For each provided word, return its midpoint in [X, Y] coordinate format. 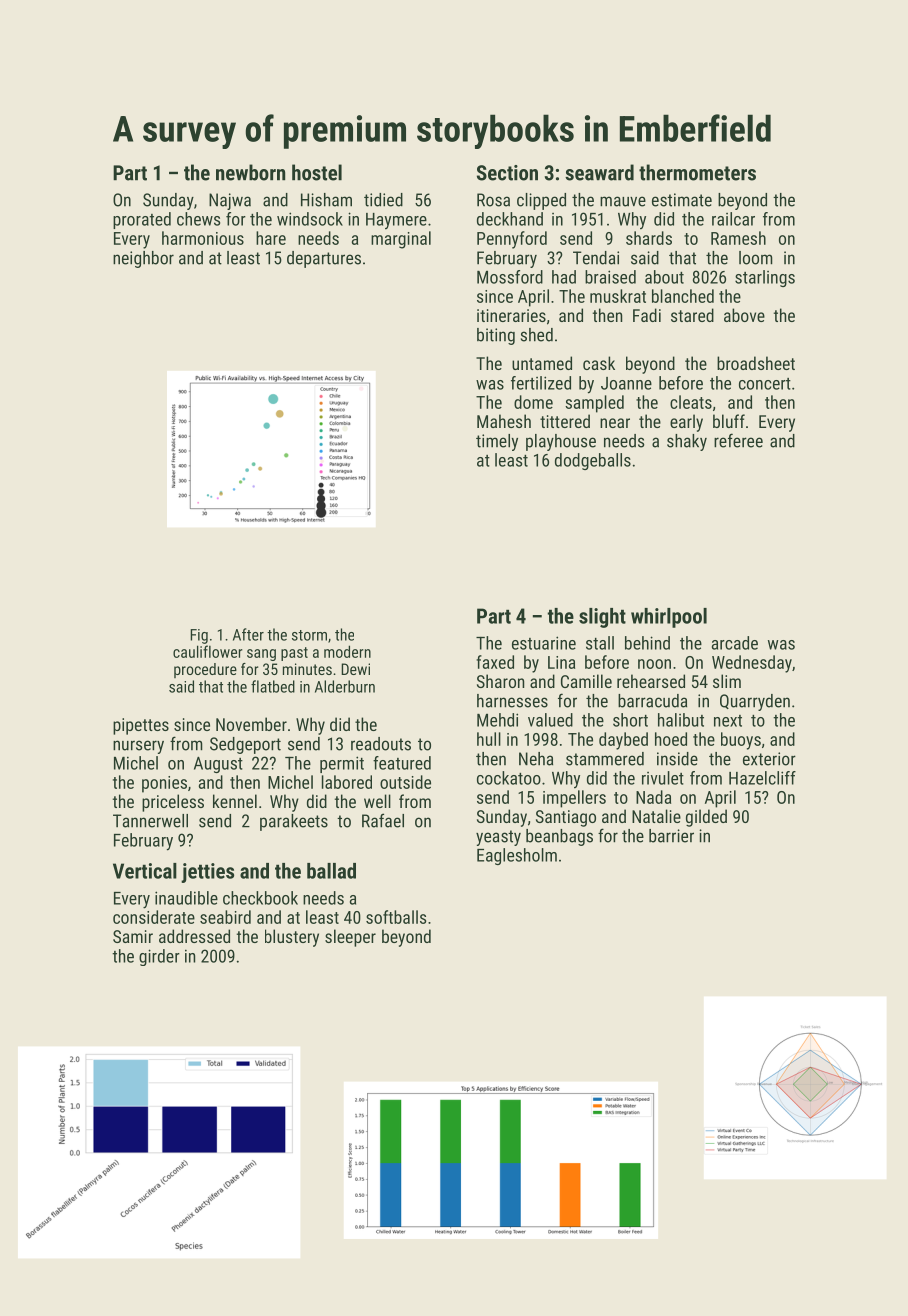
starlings [765, 278]
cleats [691, 402]
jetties [207, 873]
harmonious [203, 238]
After [248, 634]
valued [550, 720]
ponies [164, 784]
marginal [401, 240]
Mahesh [504, 421]
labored [347, 782]
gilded [706, 818]
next [728, 721]
